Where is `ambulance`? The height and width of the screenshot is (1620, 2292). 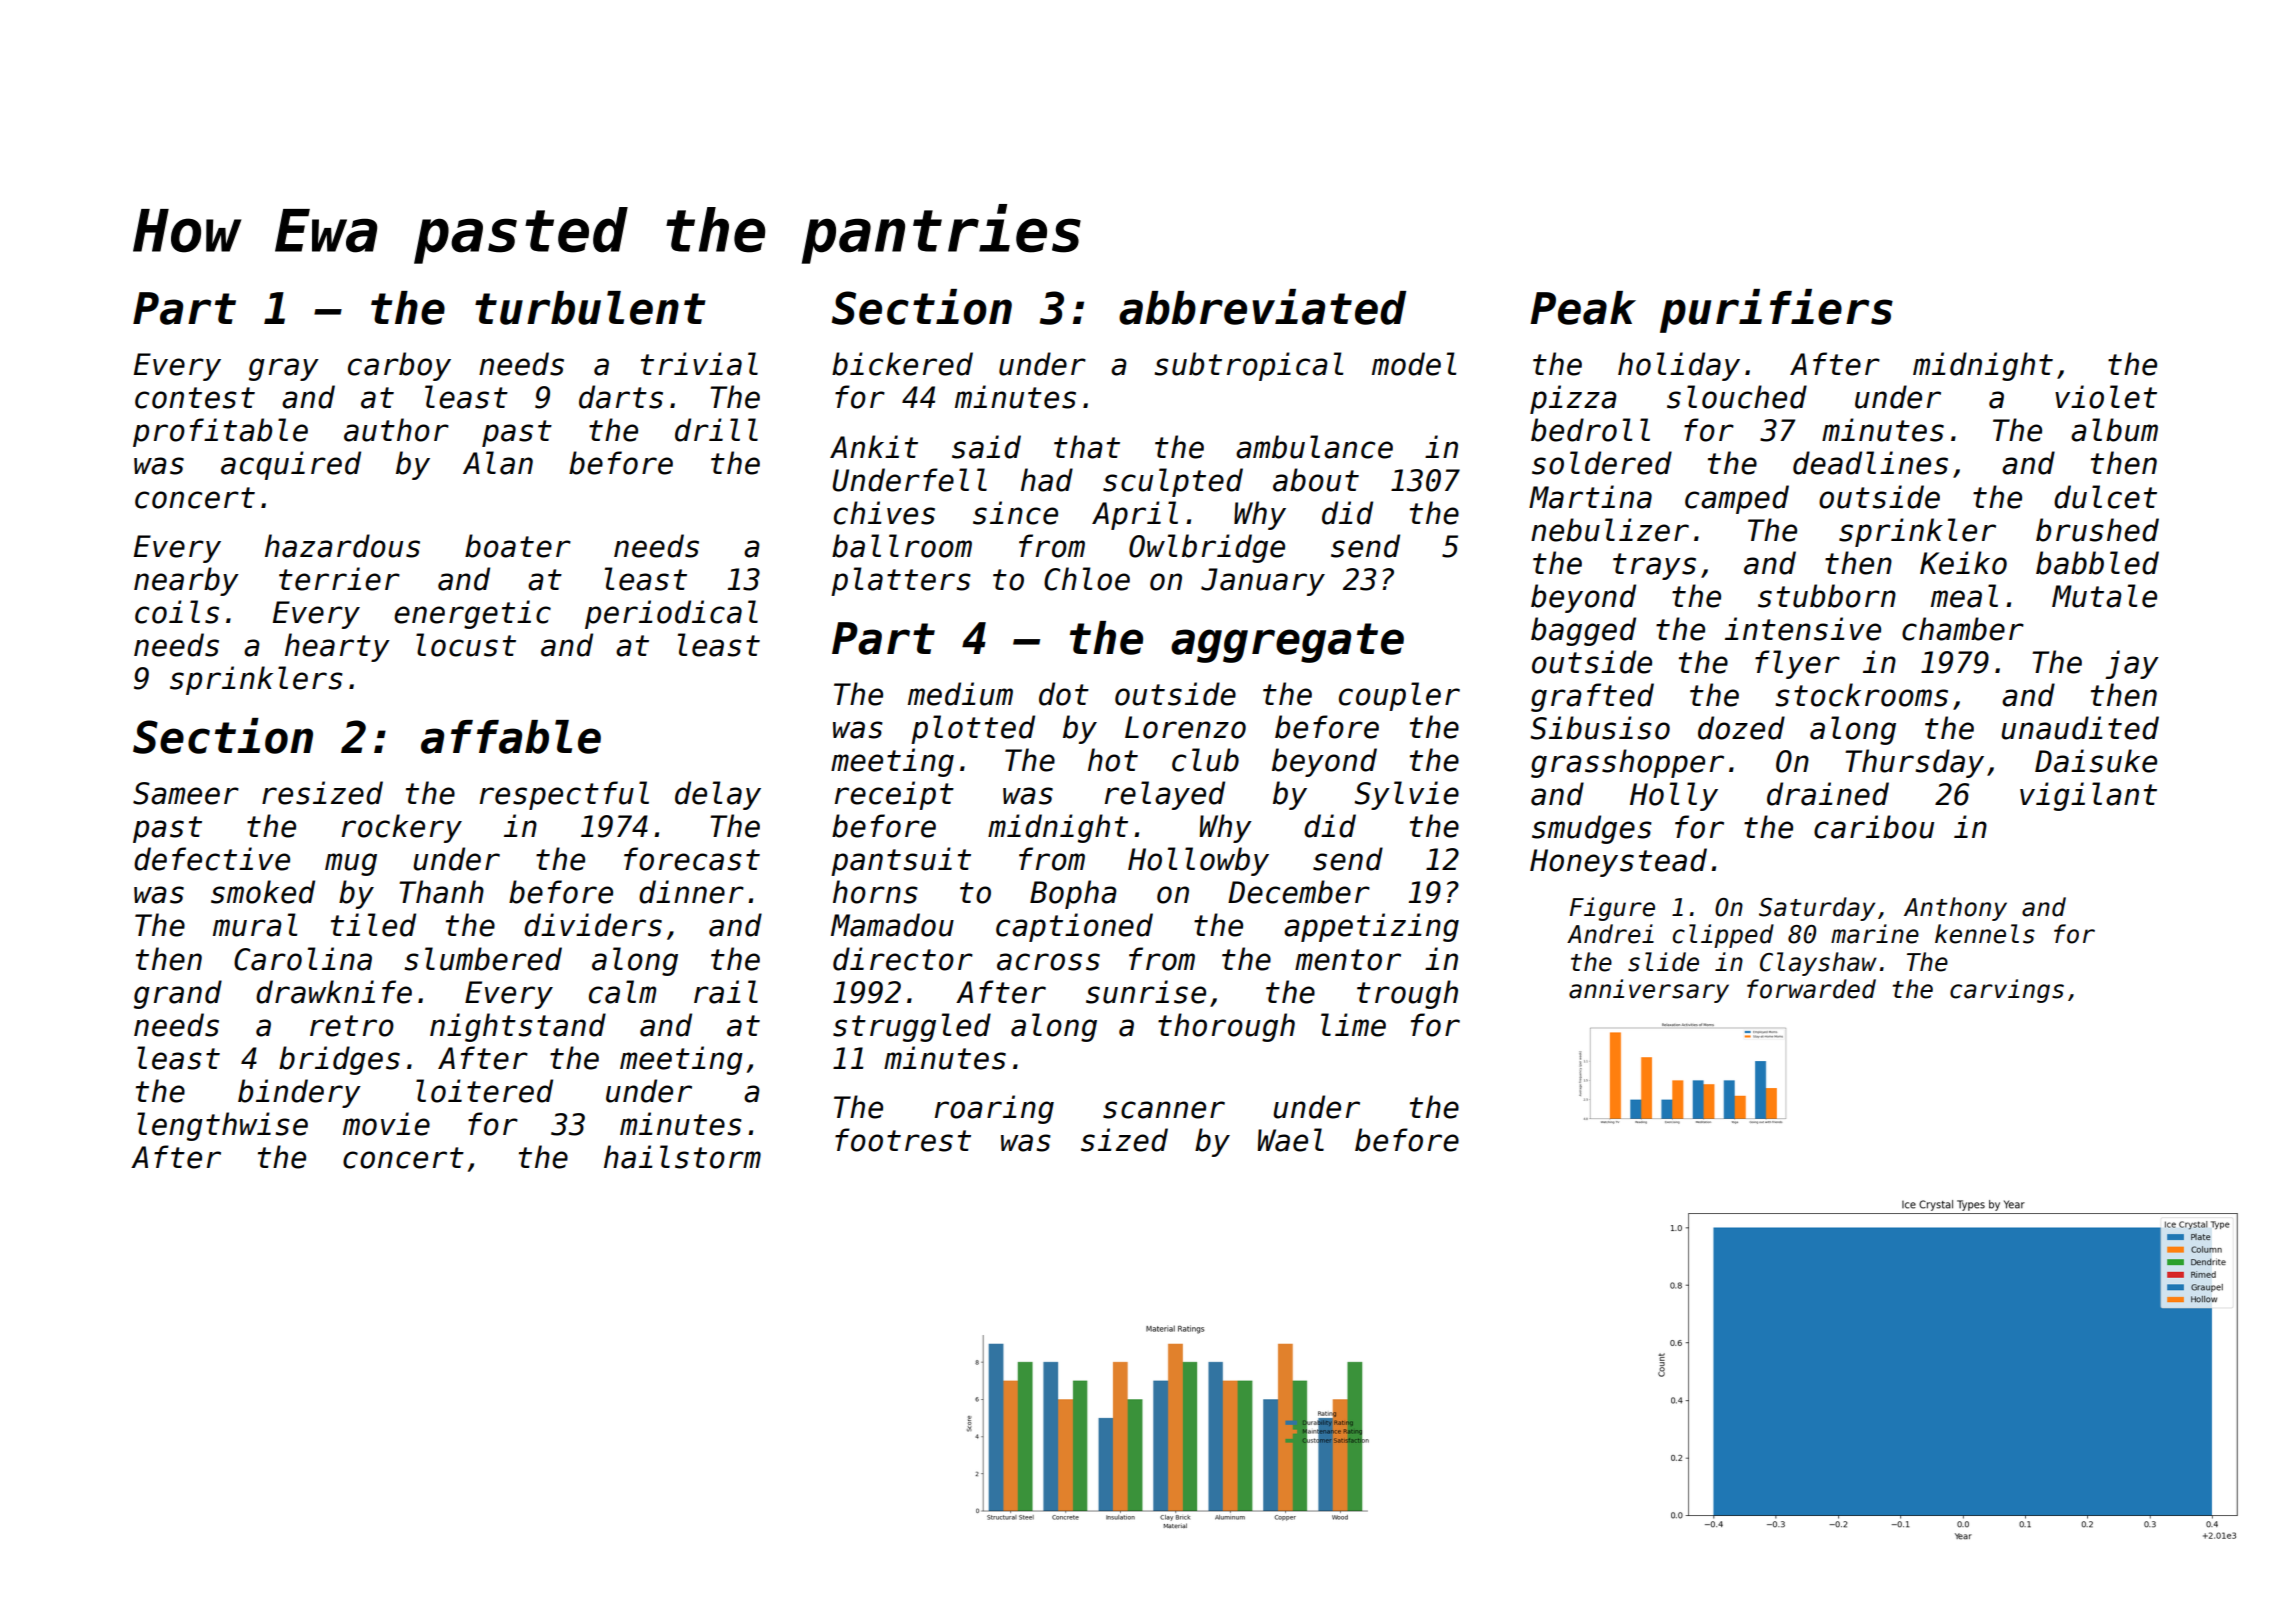 ambulance is located at coordinates (1314, 447).
